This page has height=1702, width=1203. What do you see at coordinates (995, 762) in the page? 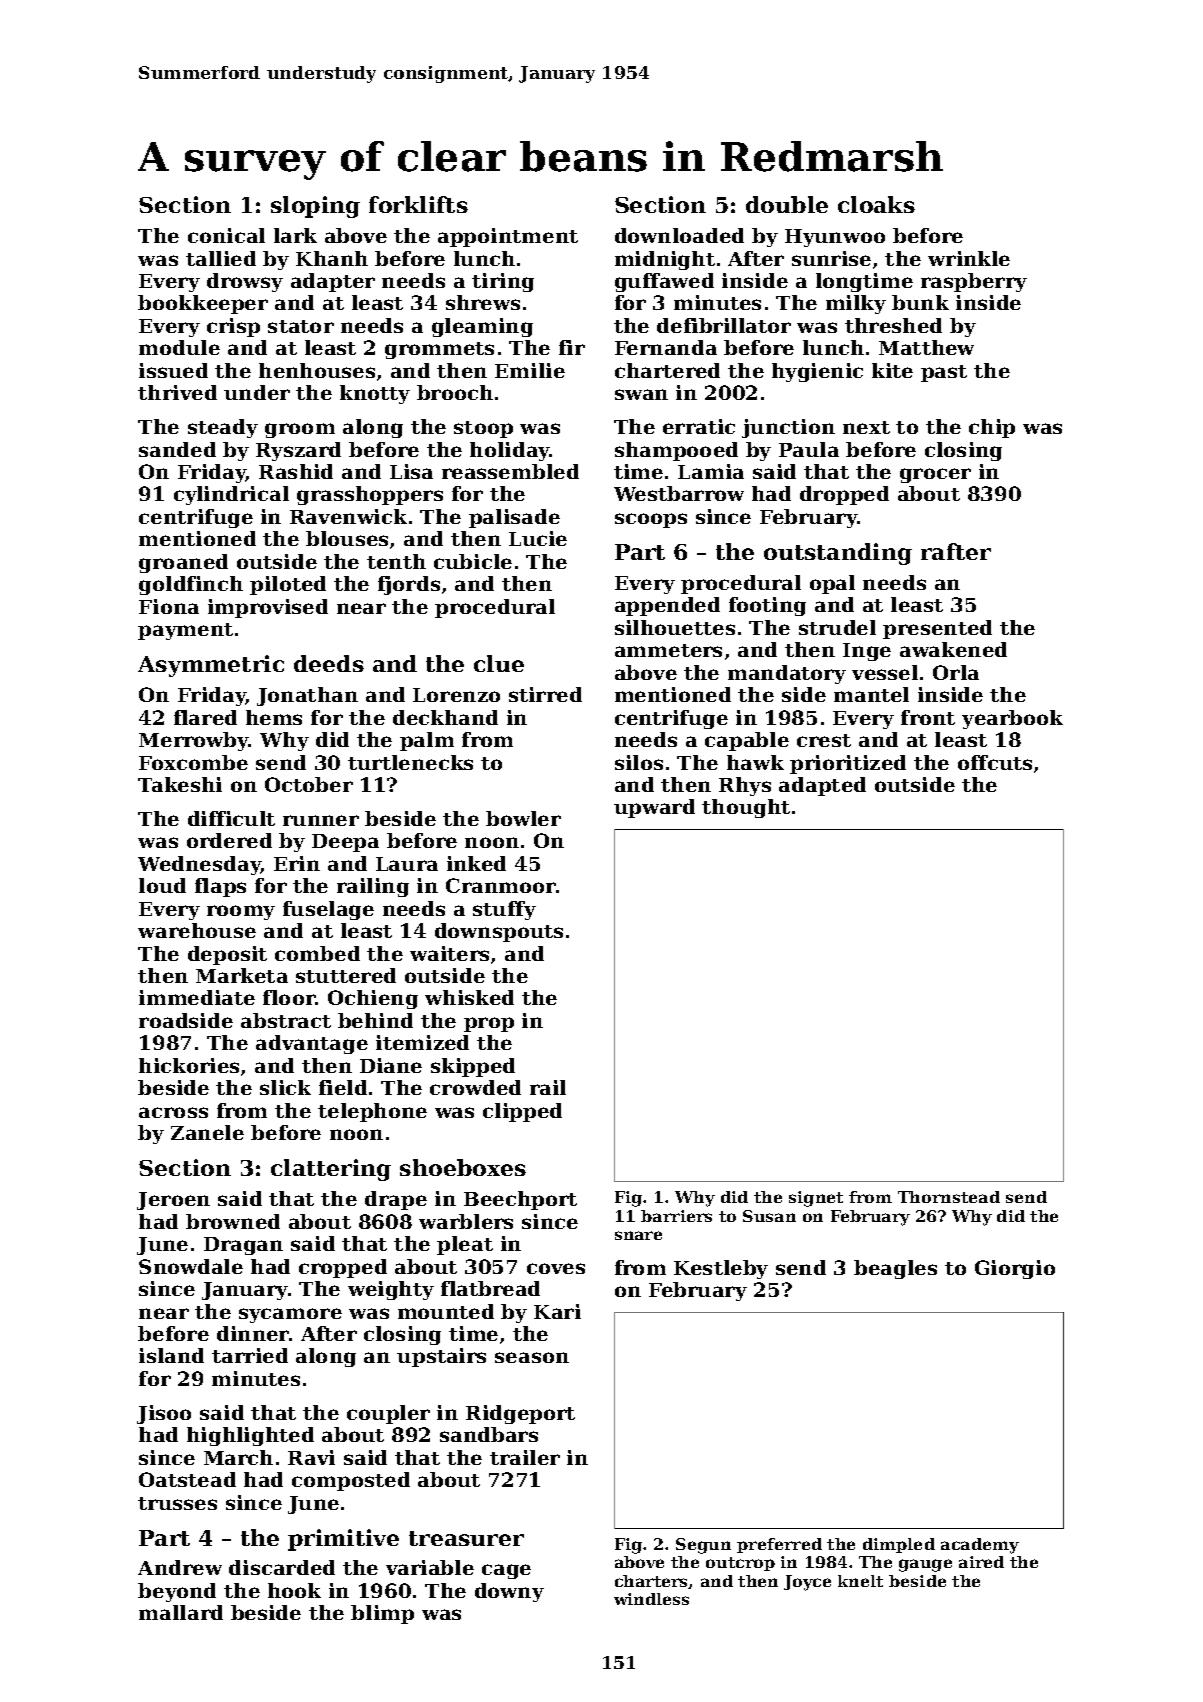
I see `offcuts` at bounding box center [995, 762].
